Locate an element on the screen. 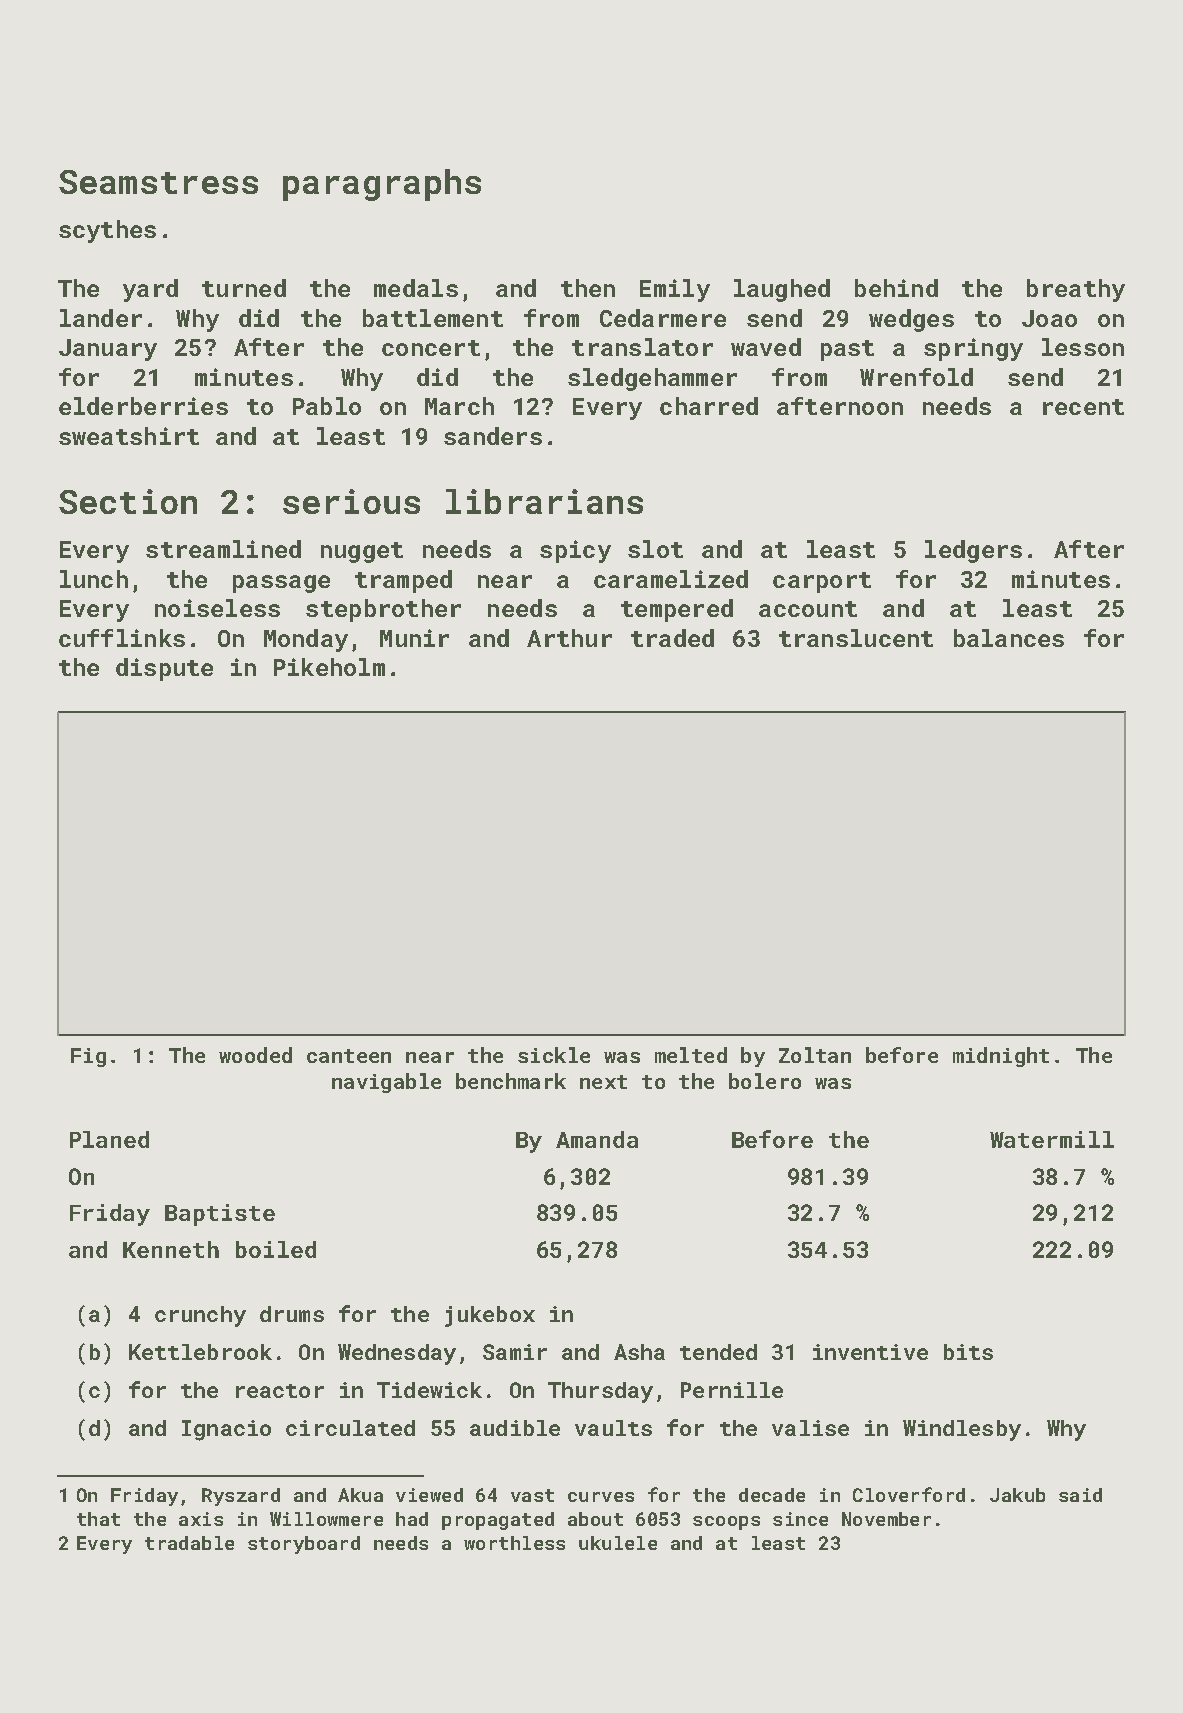  breathy is located at coordinates (1076, 290).
